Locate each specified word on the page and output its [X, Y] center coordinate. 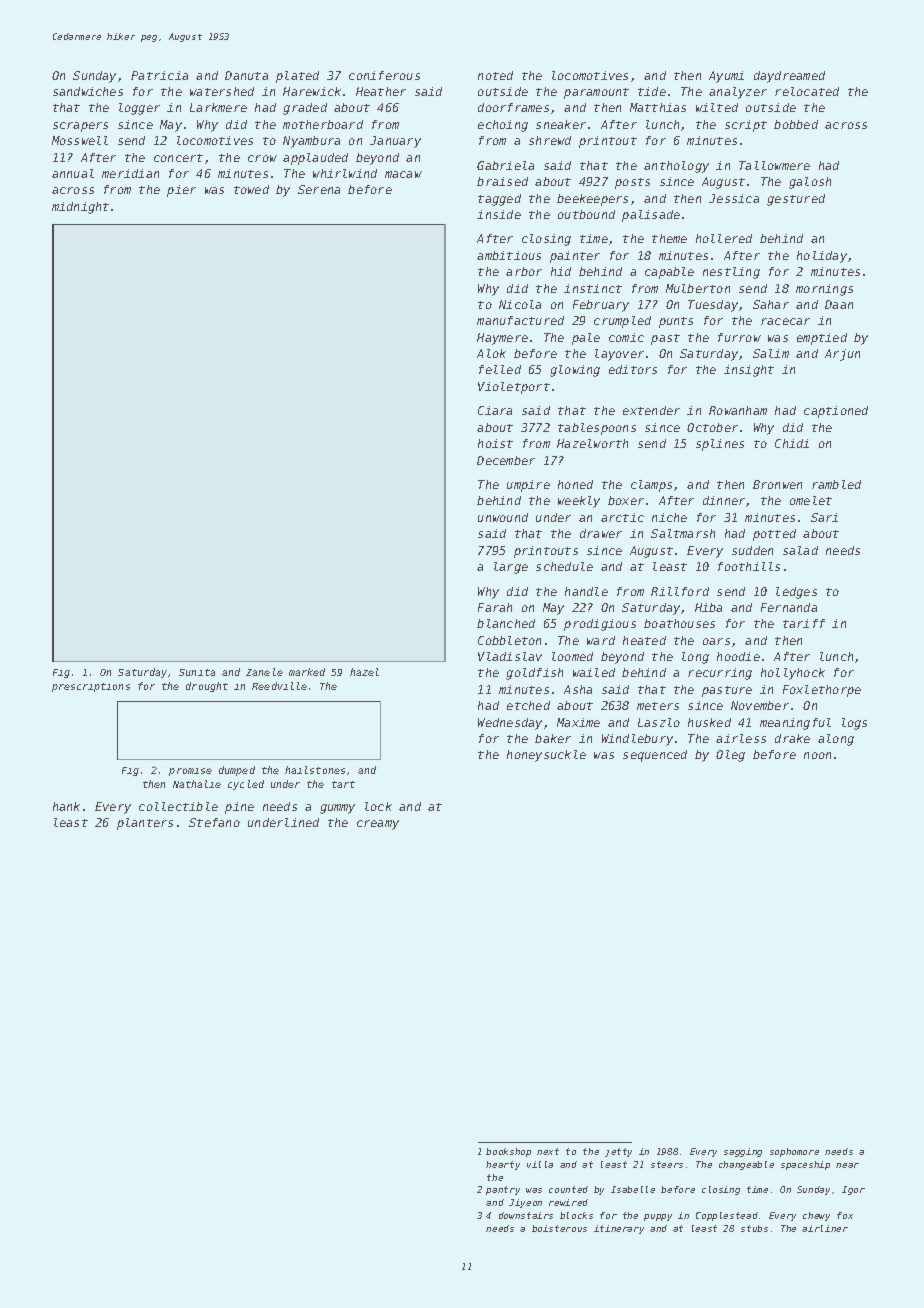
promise [190, 772]
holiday [822, 257]
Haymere [502, 339]
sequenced [655, 756]
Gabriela [505, 165]
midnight [80, 208]
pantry [503, 1190]
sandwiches [88, 91]
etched [528, 705]
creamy [378, 825]
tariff [804, 623]
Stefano [214, 822]
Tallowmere [774, 165]
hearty [503, 1165]
